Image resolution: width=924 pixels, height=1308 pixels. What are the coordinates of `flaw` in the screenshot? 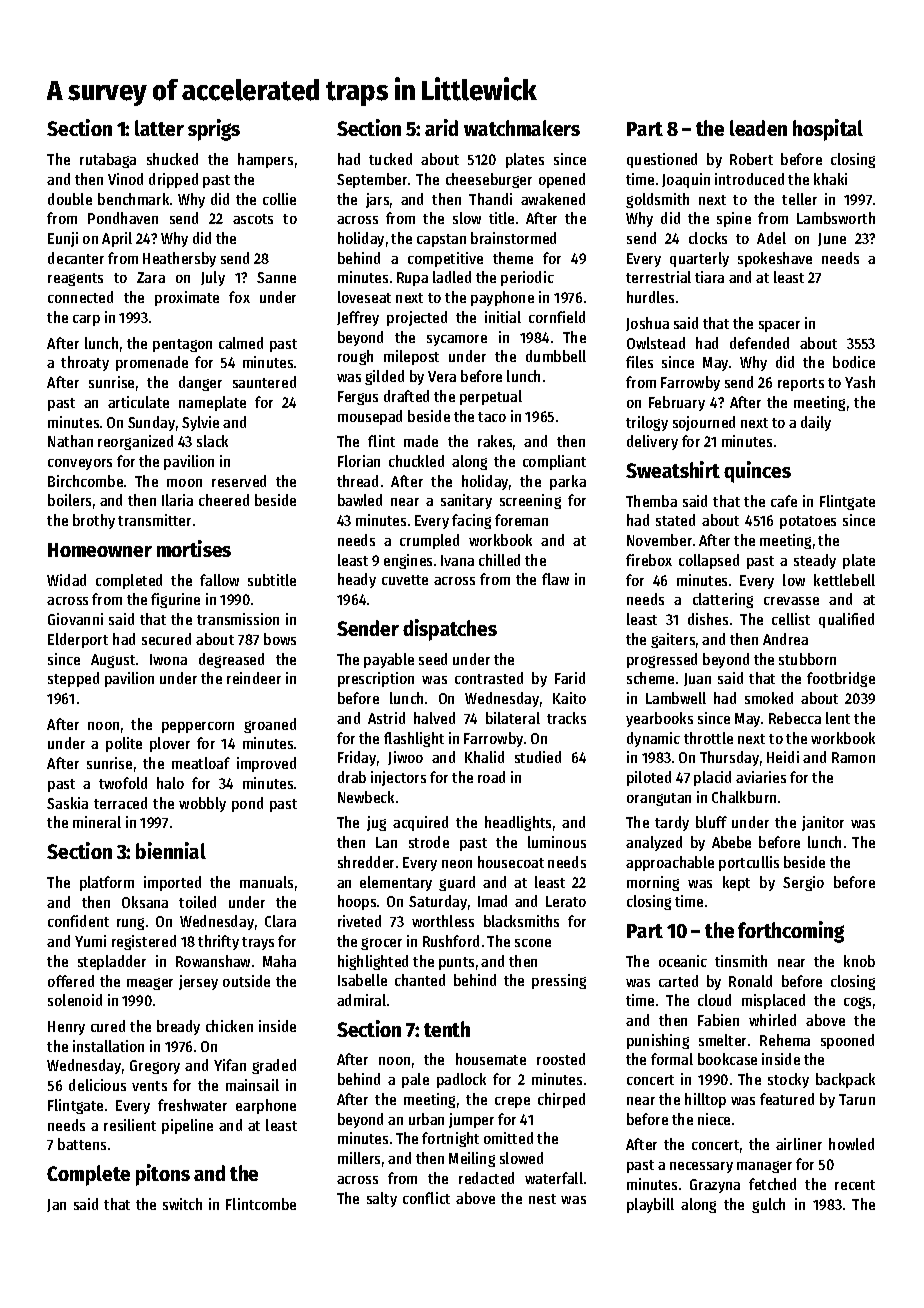 It's located at (555, 579).
